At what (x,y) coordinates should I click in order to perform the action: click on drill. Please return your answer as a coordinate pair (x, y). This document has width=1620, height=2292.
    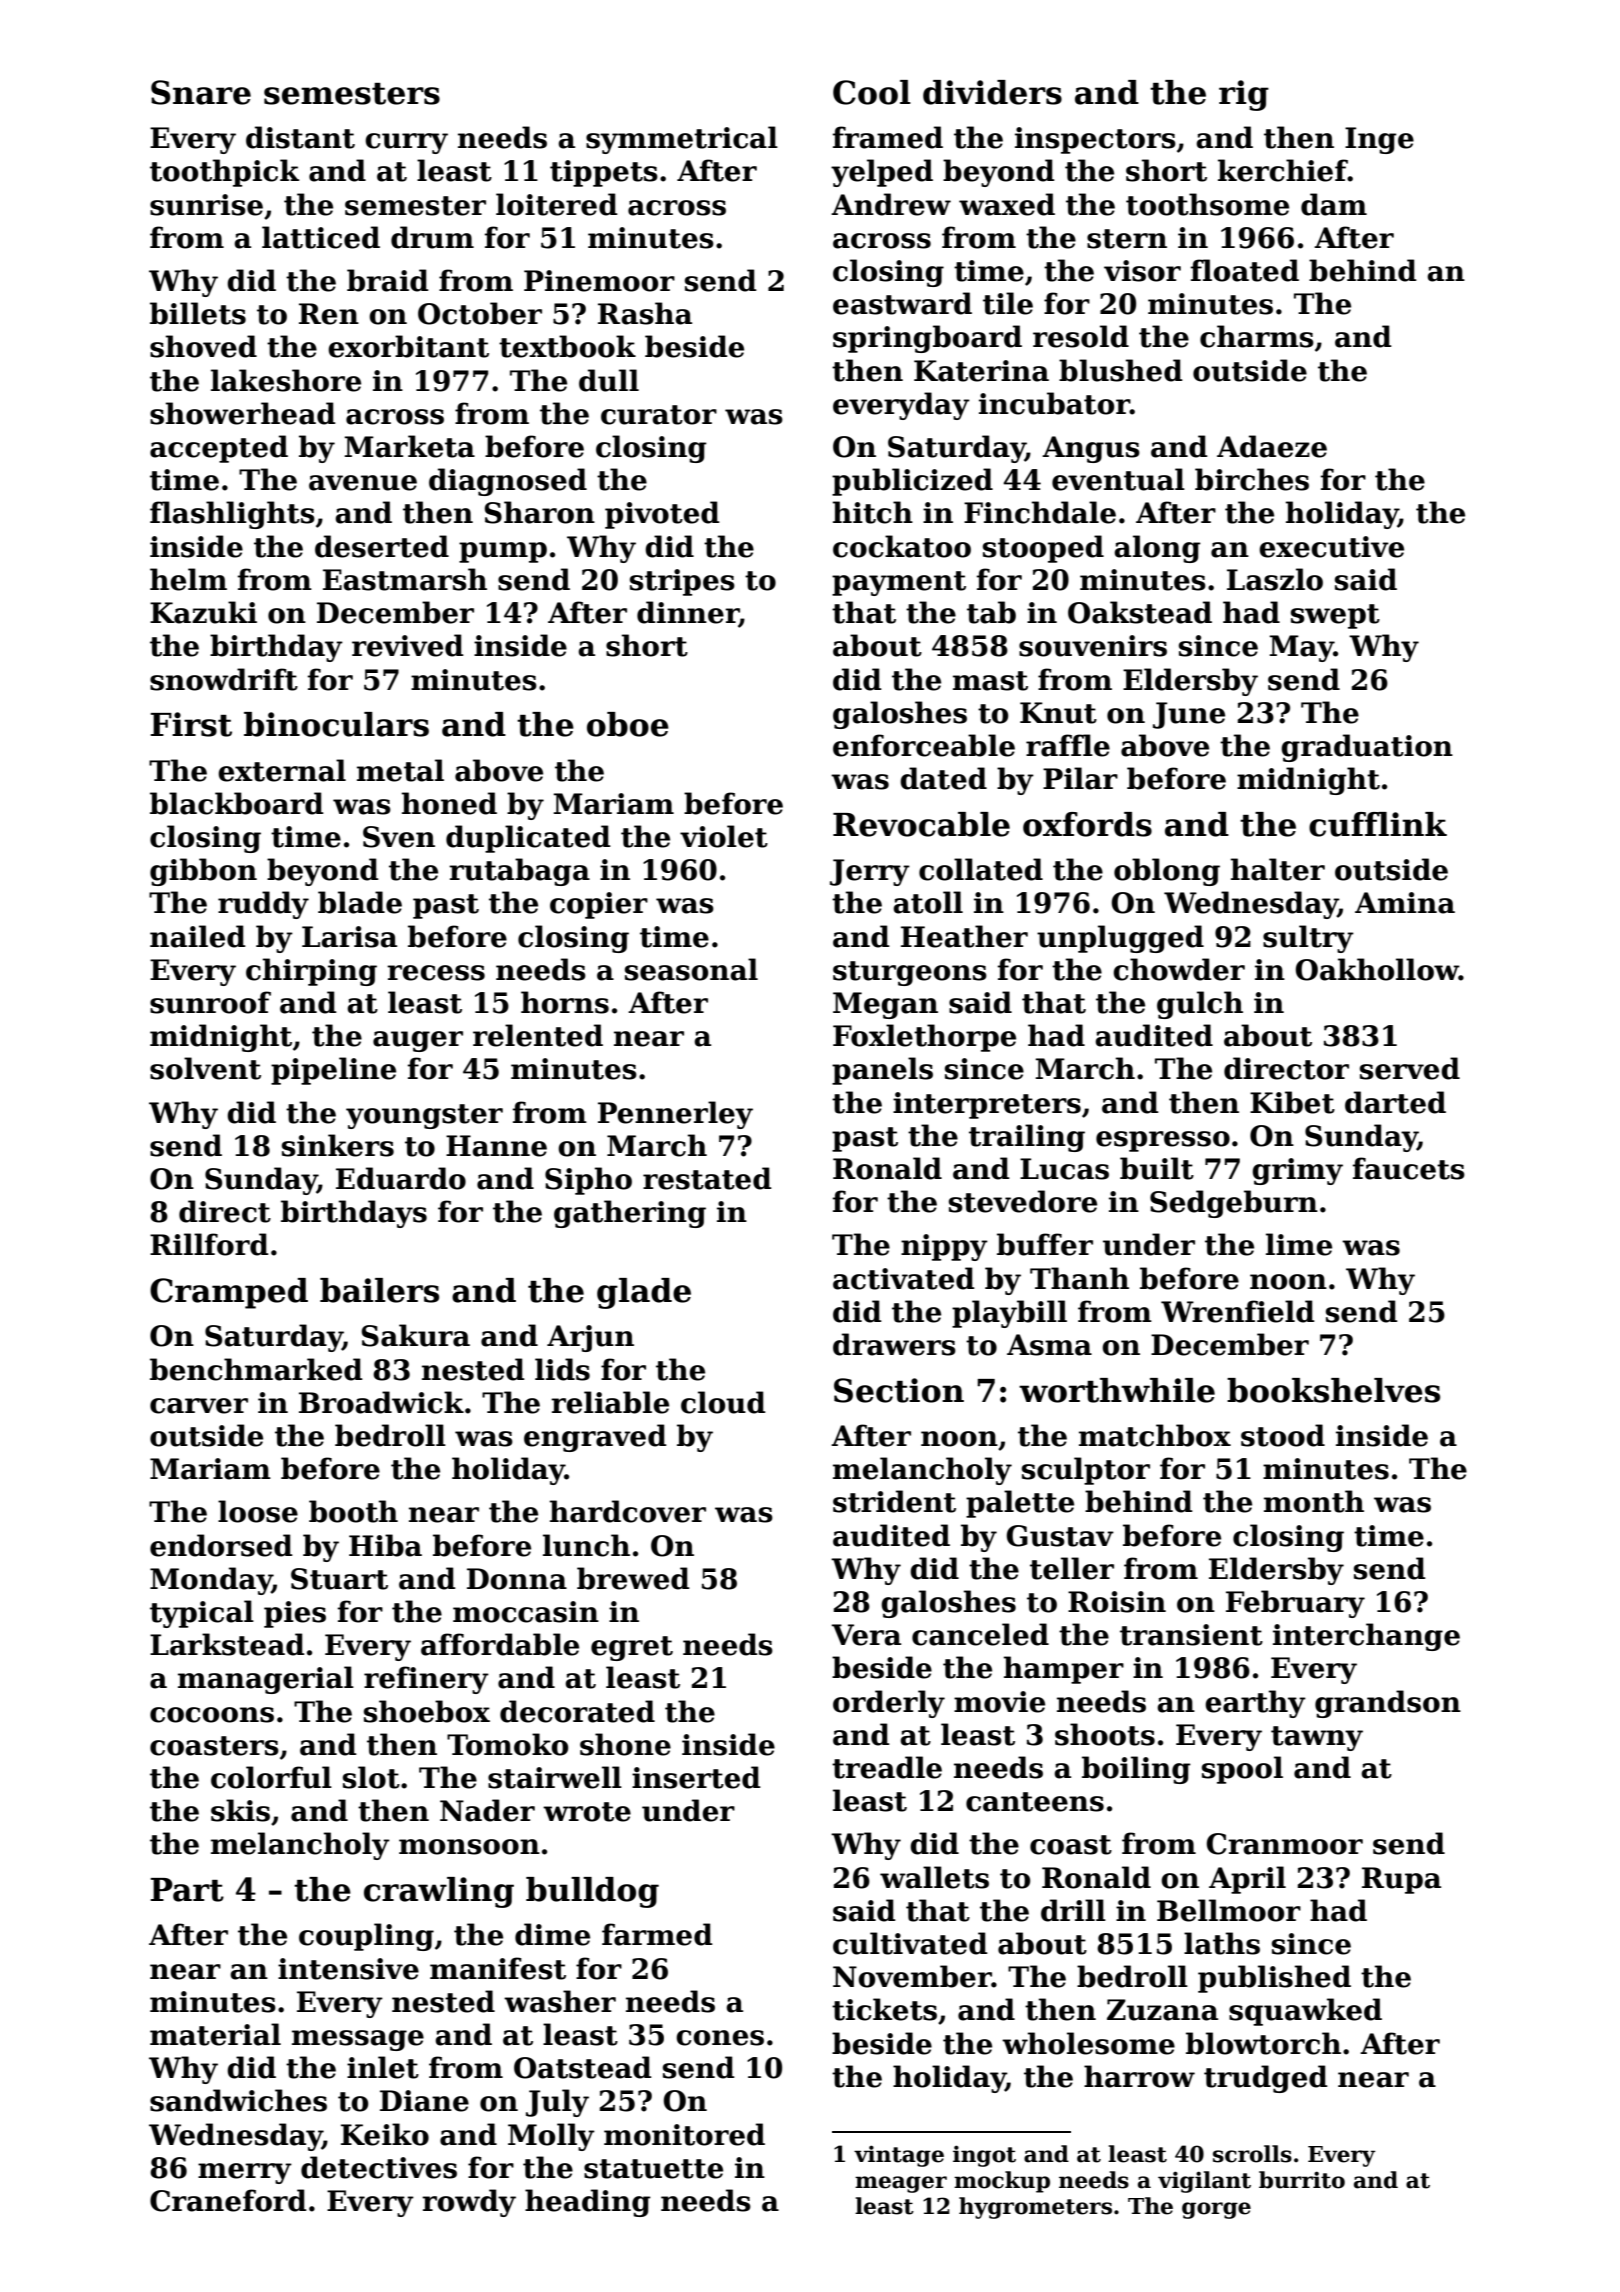
    Looking at the image, I should click on (1073, 1910).
